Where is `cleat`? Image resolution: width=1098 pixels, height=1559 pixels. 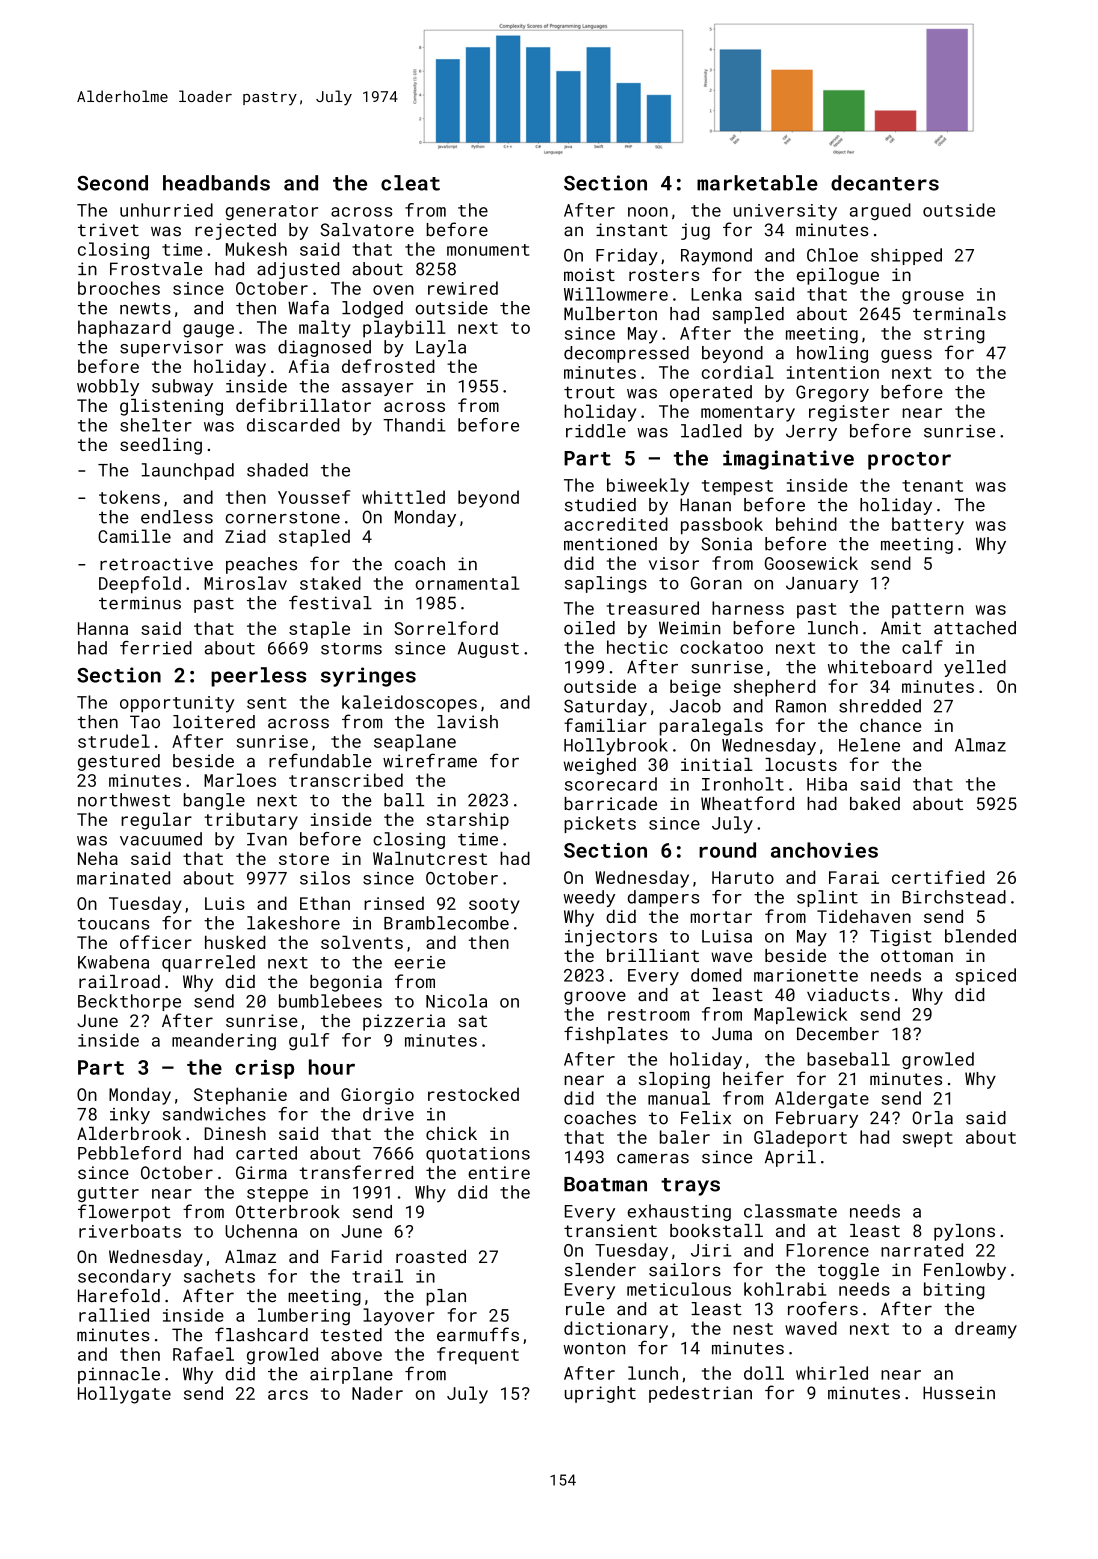 cleat is located at coordinates (410, 183).
